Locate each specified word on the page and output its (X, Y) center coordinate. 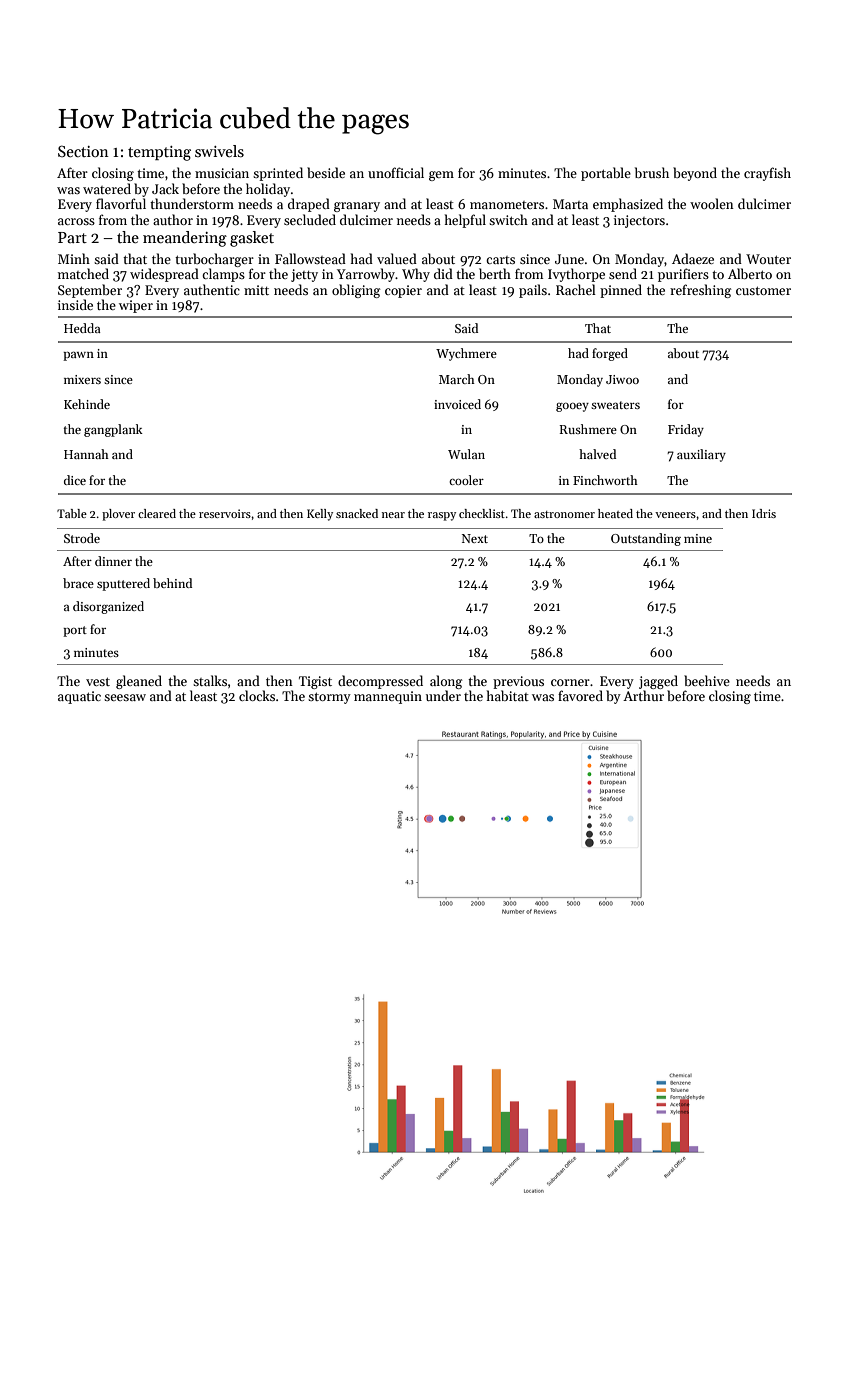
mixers (82, 379)
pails (533, 291)
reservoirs (225, 513)
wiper (136, 306)
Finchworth (605, 480)
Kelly (320, 515)
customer (763, 290)
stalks (210, 680)
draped (309, 205)
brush (652, 172)
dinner (113, 561)
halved (597, 454)
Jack (165, 188)
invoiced (457, 404)
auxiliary (701, 455)
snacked (357, 513)
